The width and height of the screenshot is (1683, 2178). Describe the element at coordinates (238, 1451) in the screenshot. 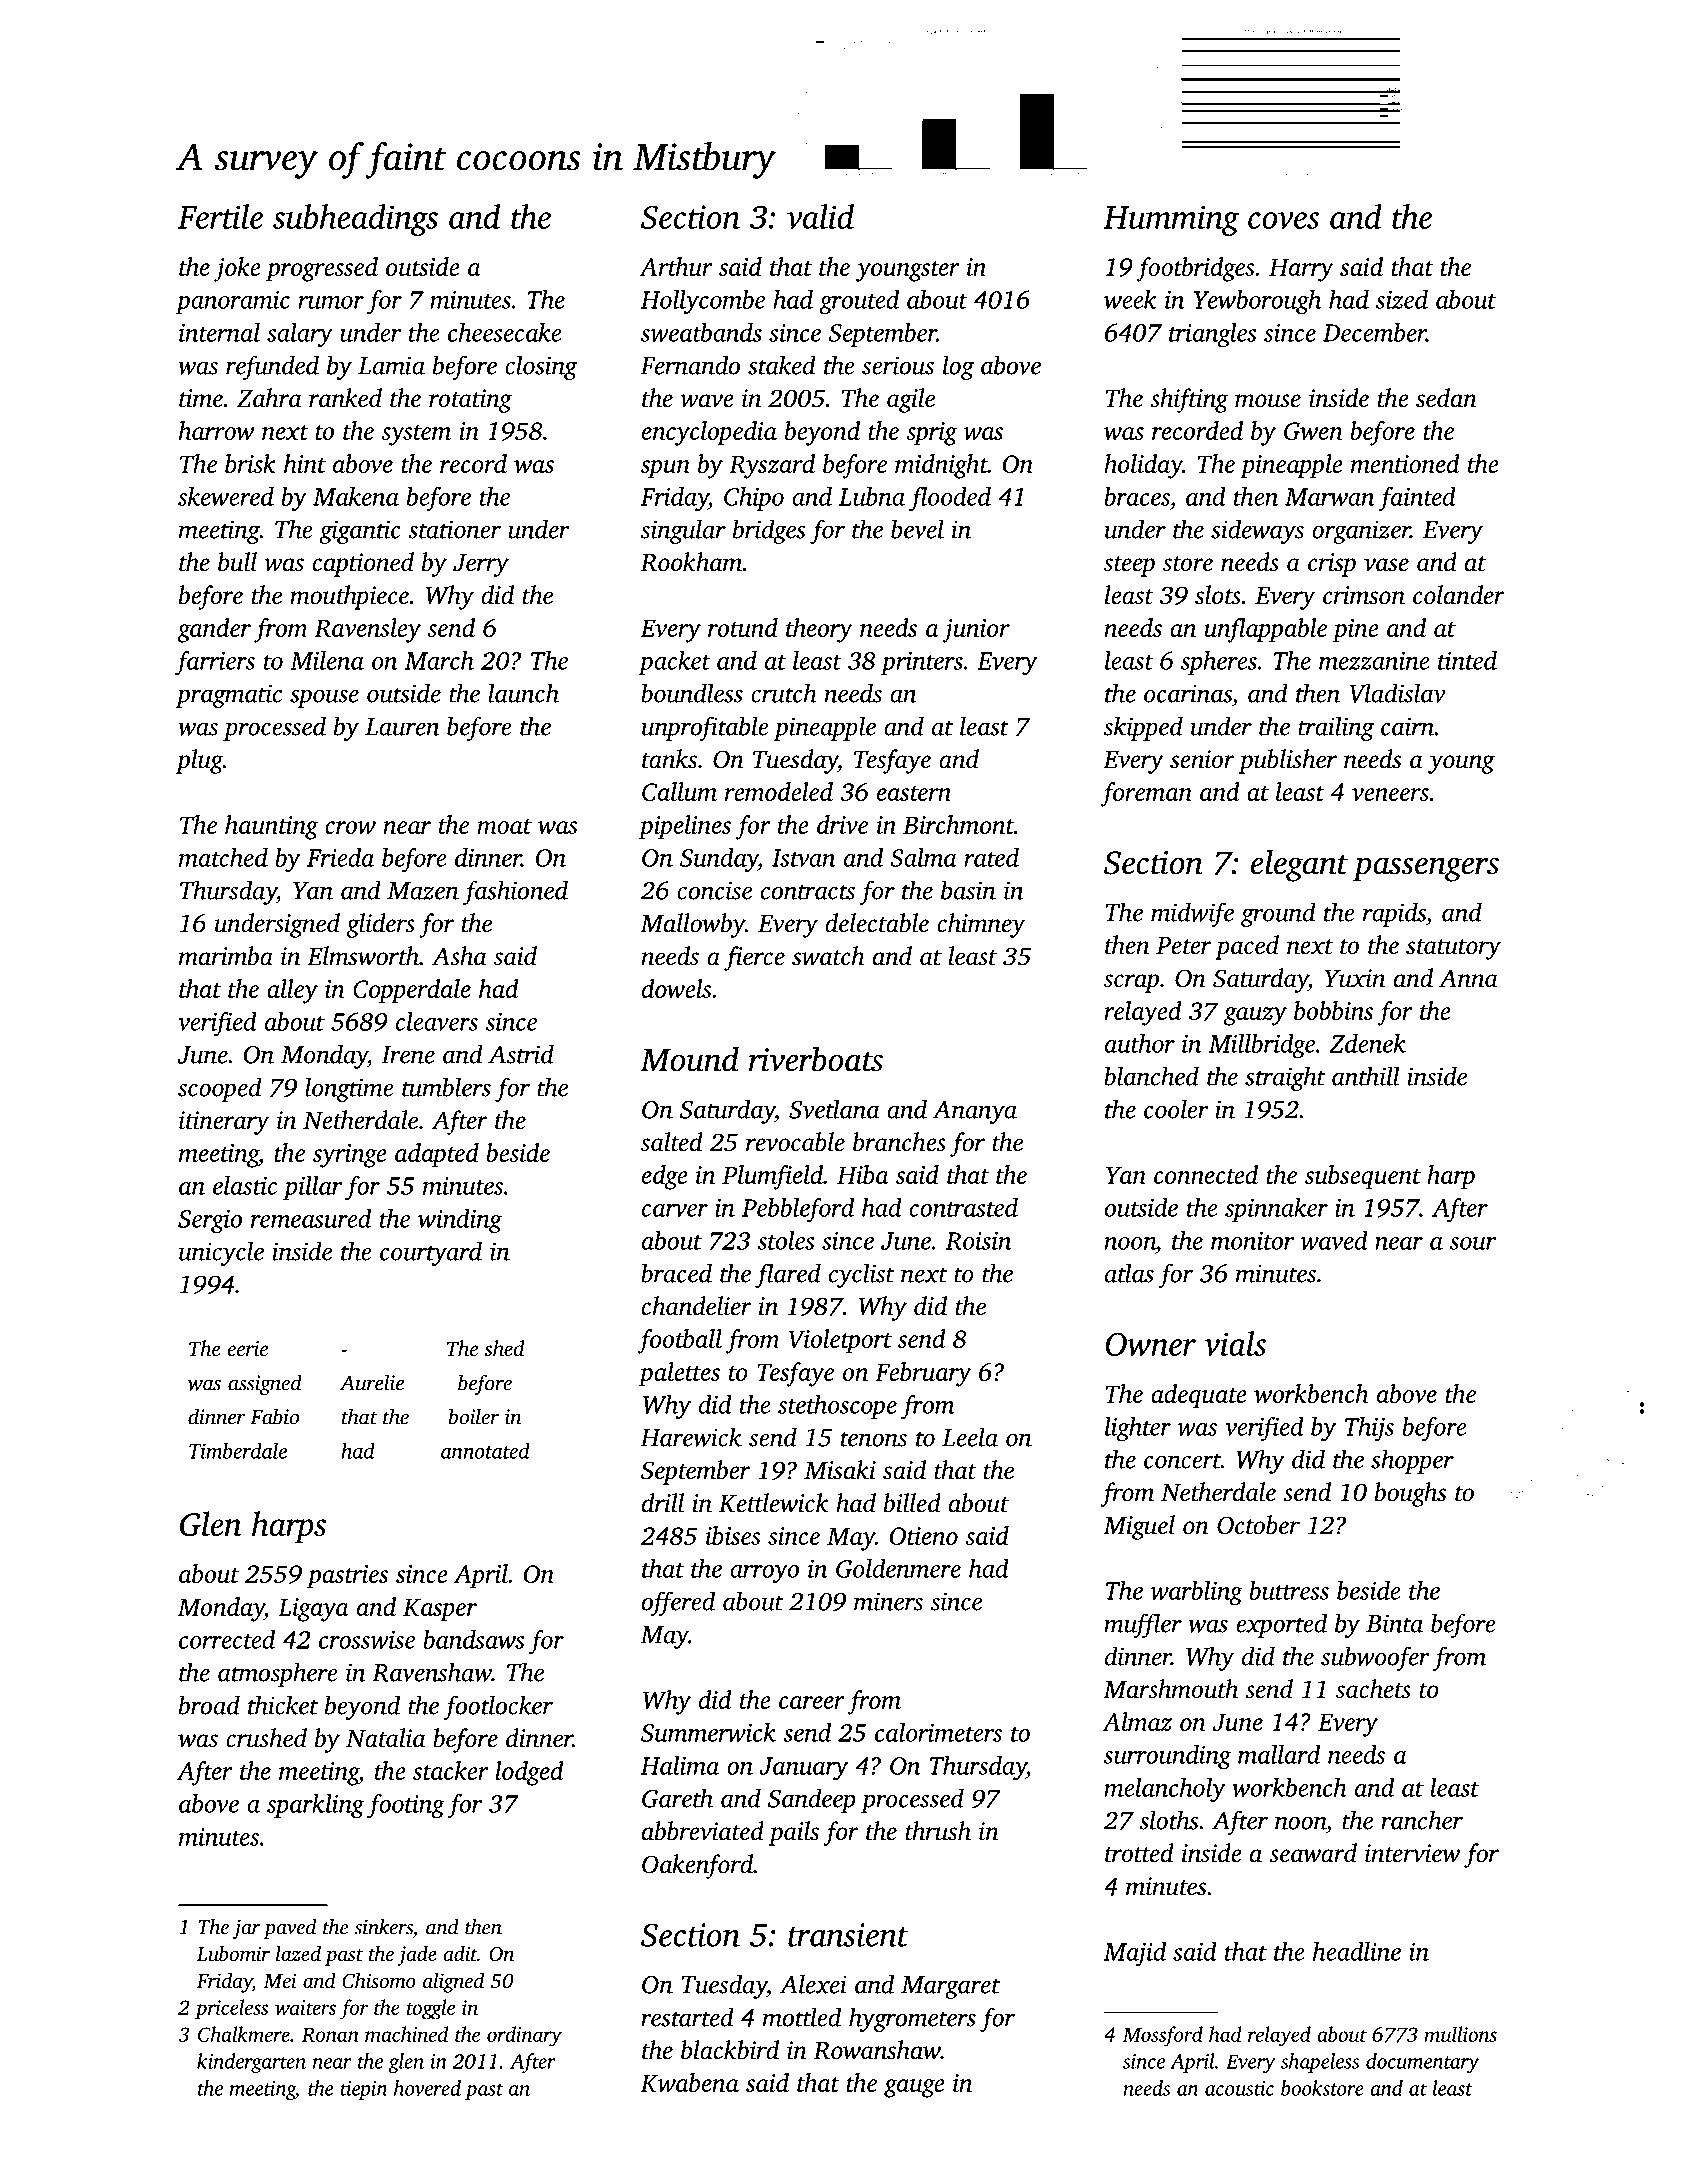

I see `Timberdale` at that location.
